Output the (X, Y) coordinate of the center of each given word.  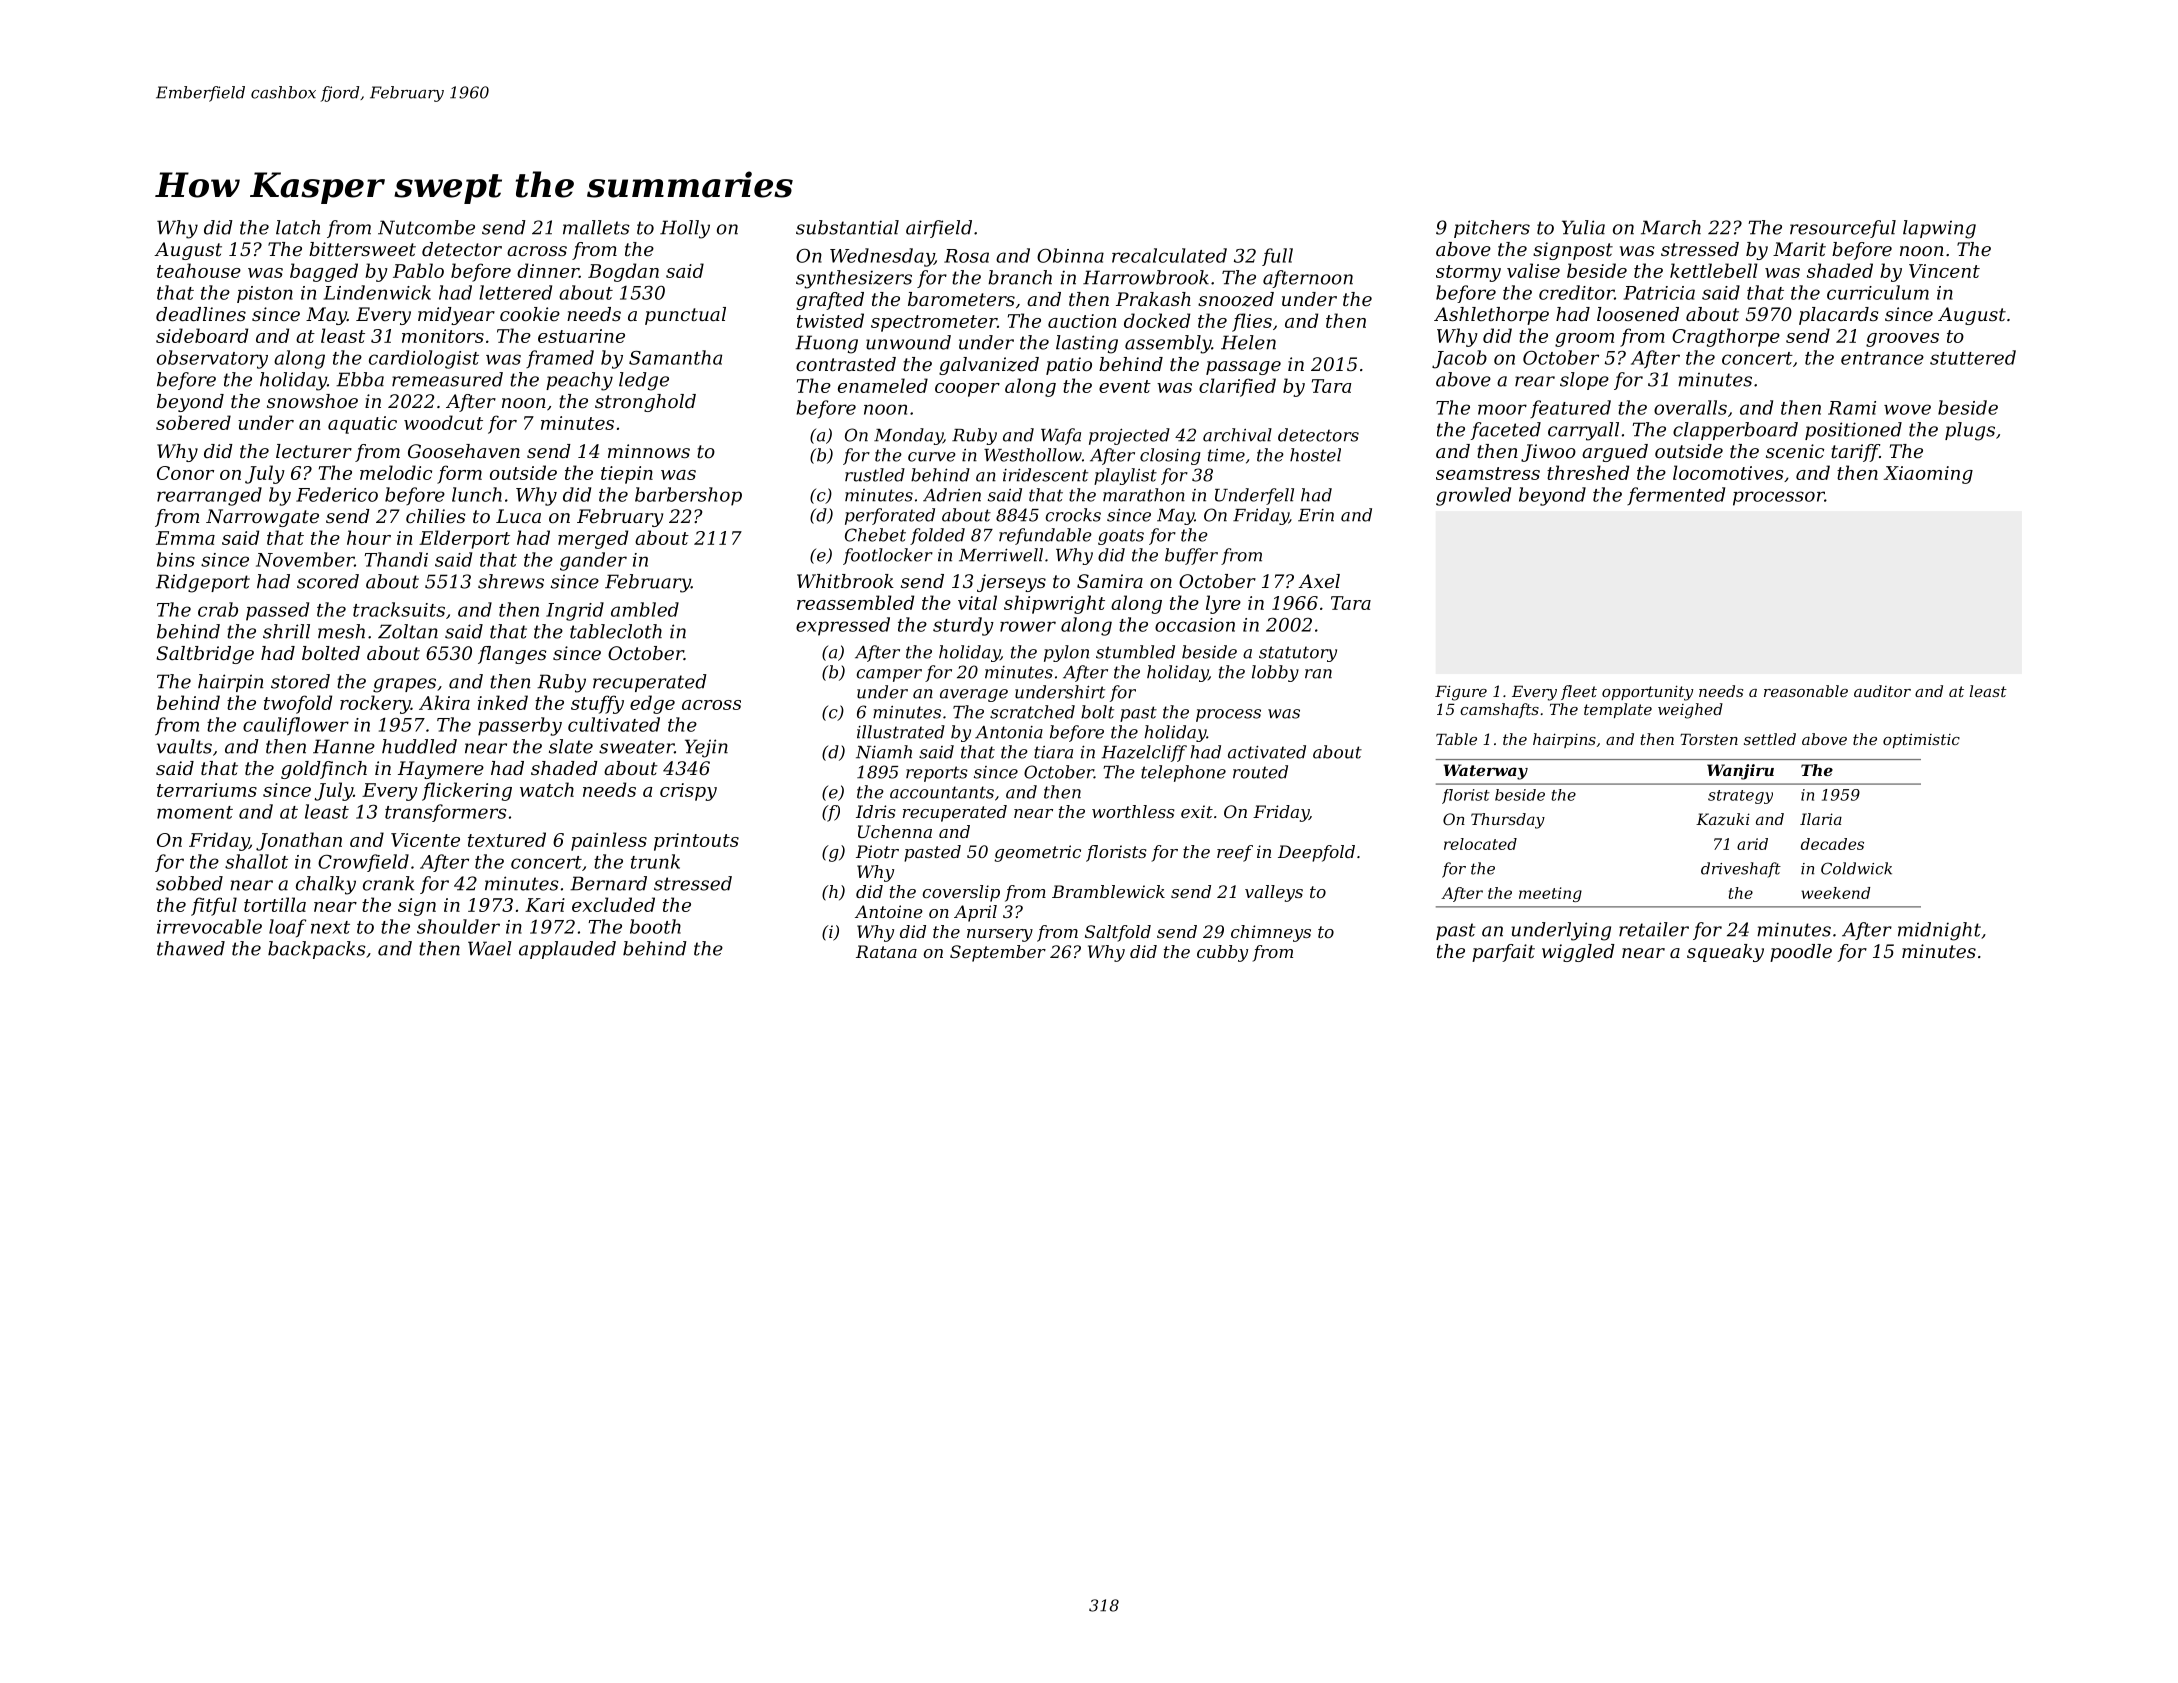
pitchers (1492, 229)
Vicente (425, 840)
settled (1770, 739)
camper (889, 675)
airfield (939, 229)
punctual (685, 316)
